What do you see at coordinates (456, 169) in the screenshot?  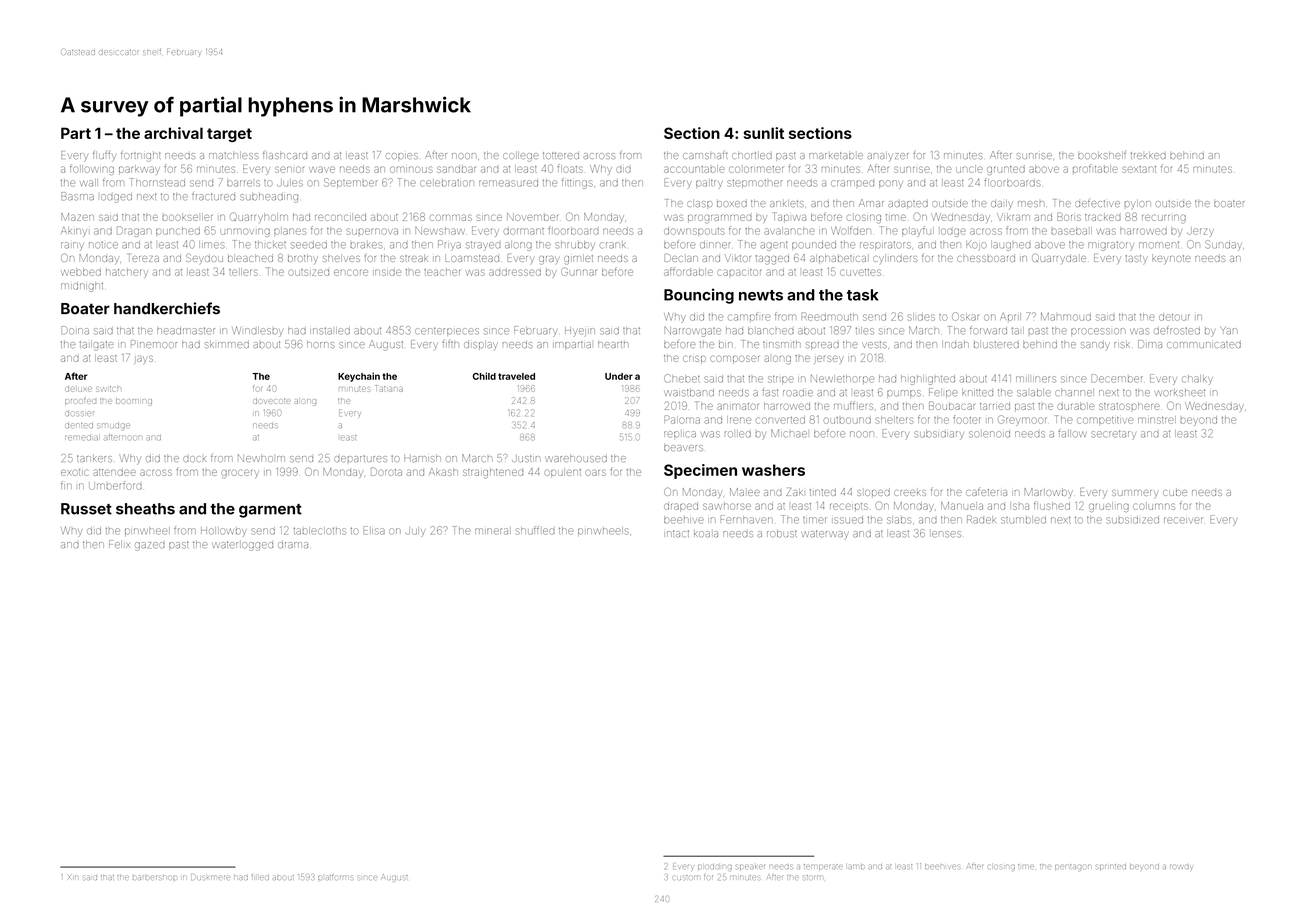 I see `sandbar` at bounding box center [456, 169].
